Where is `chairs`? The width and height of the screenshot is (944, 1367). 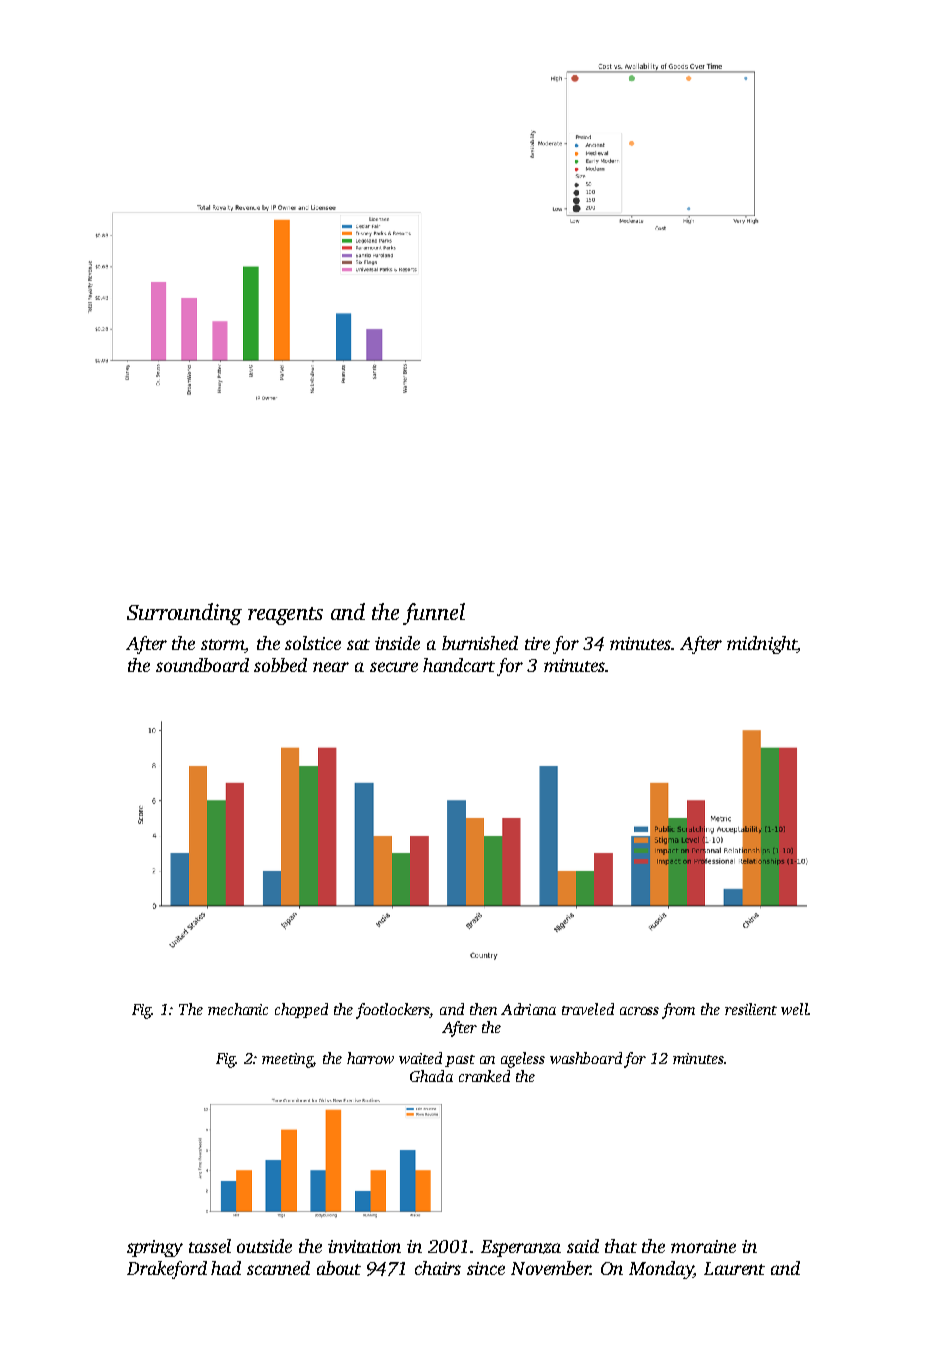 chairs is located at coordinates (438, 1268).
